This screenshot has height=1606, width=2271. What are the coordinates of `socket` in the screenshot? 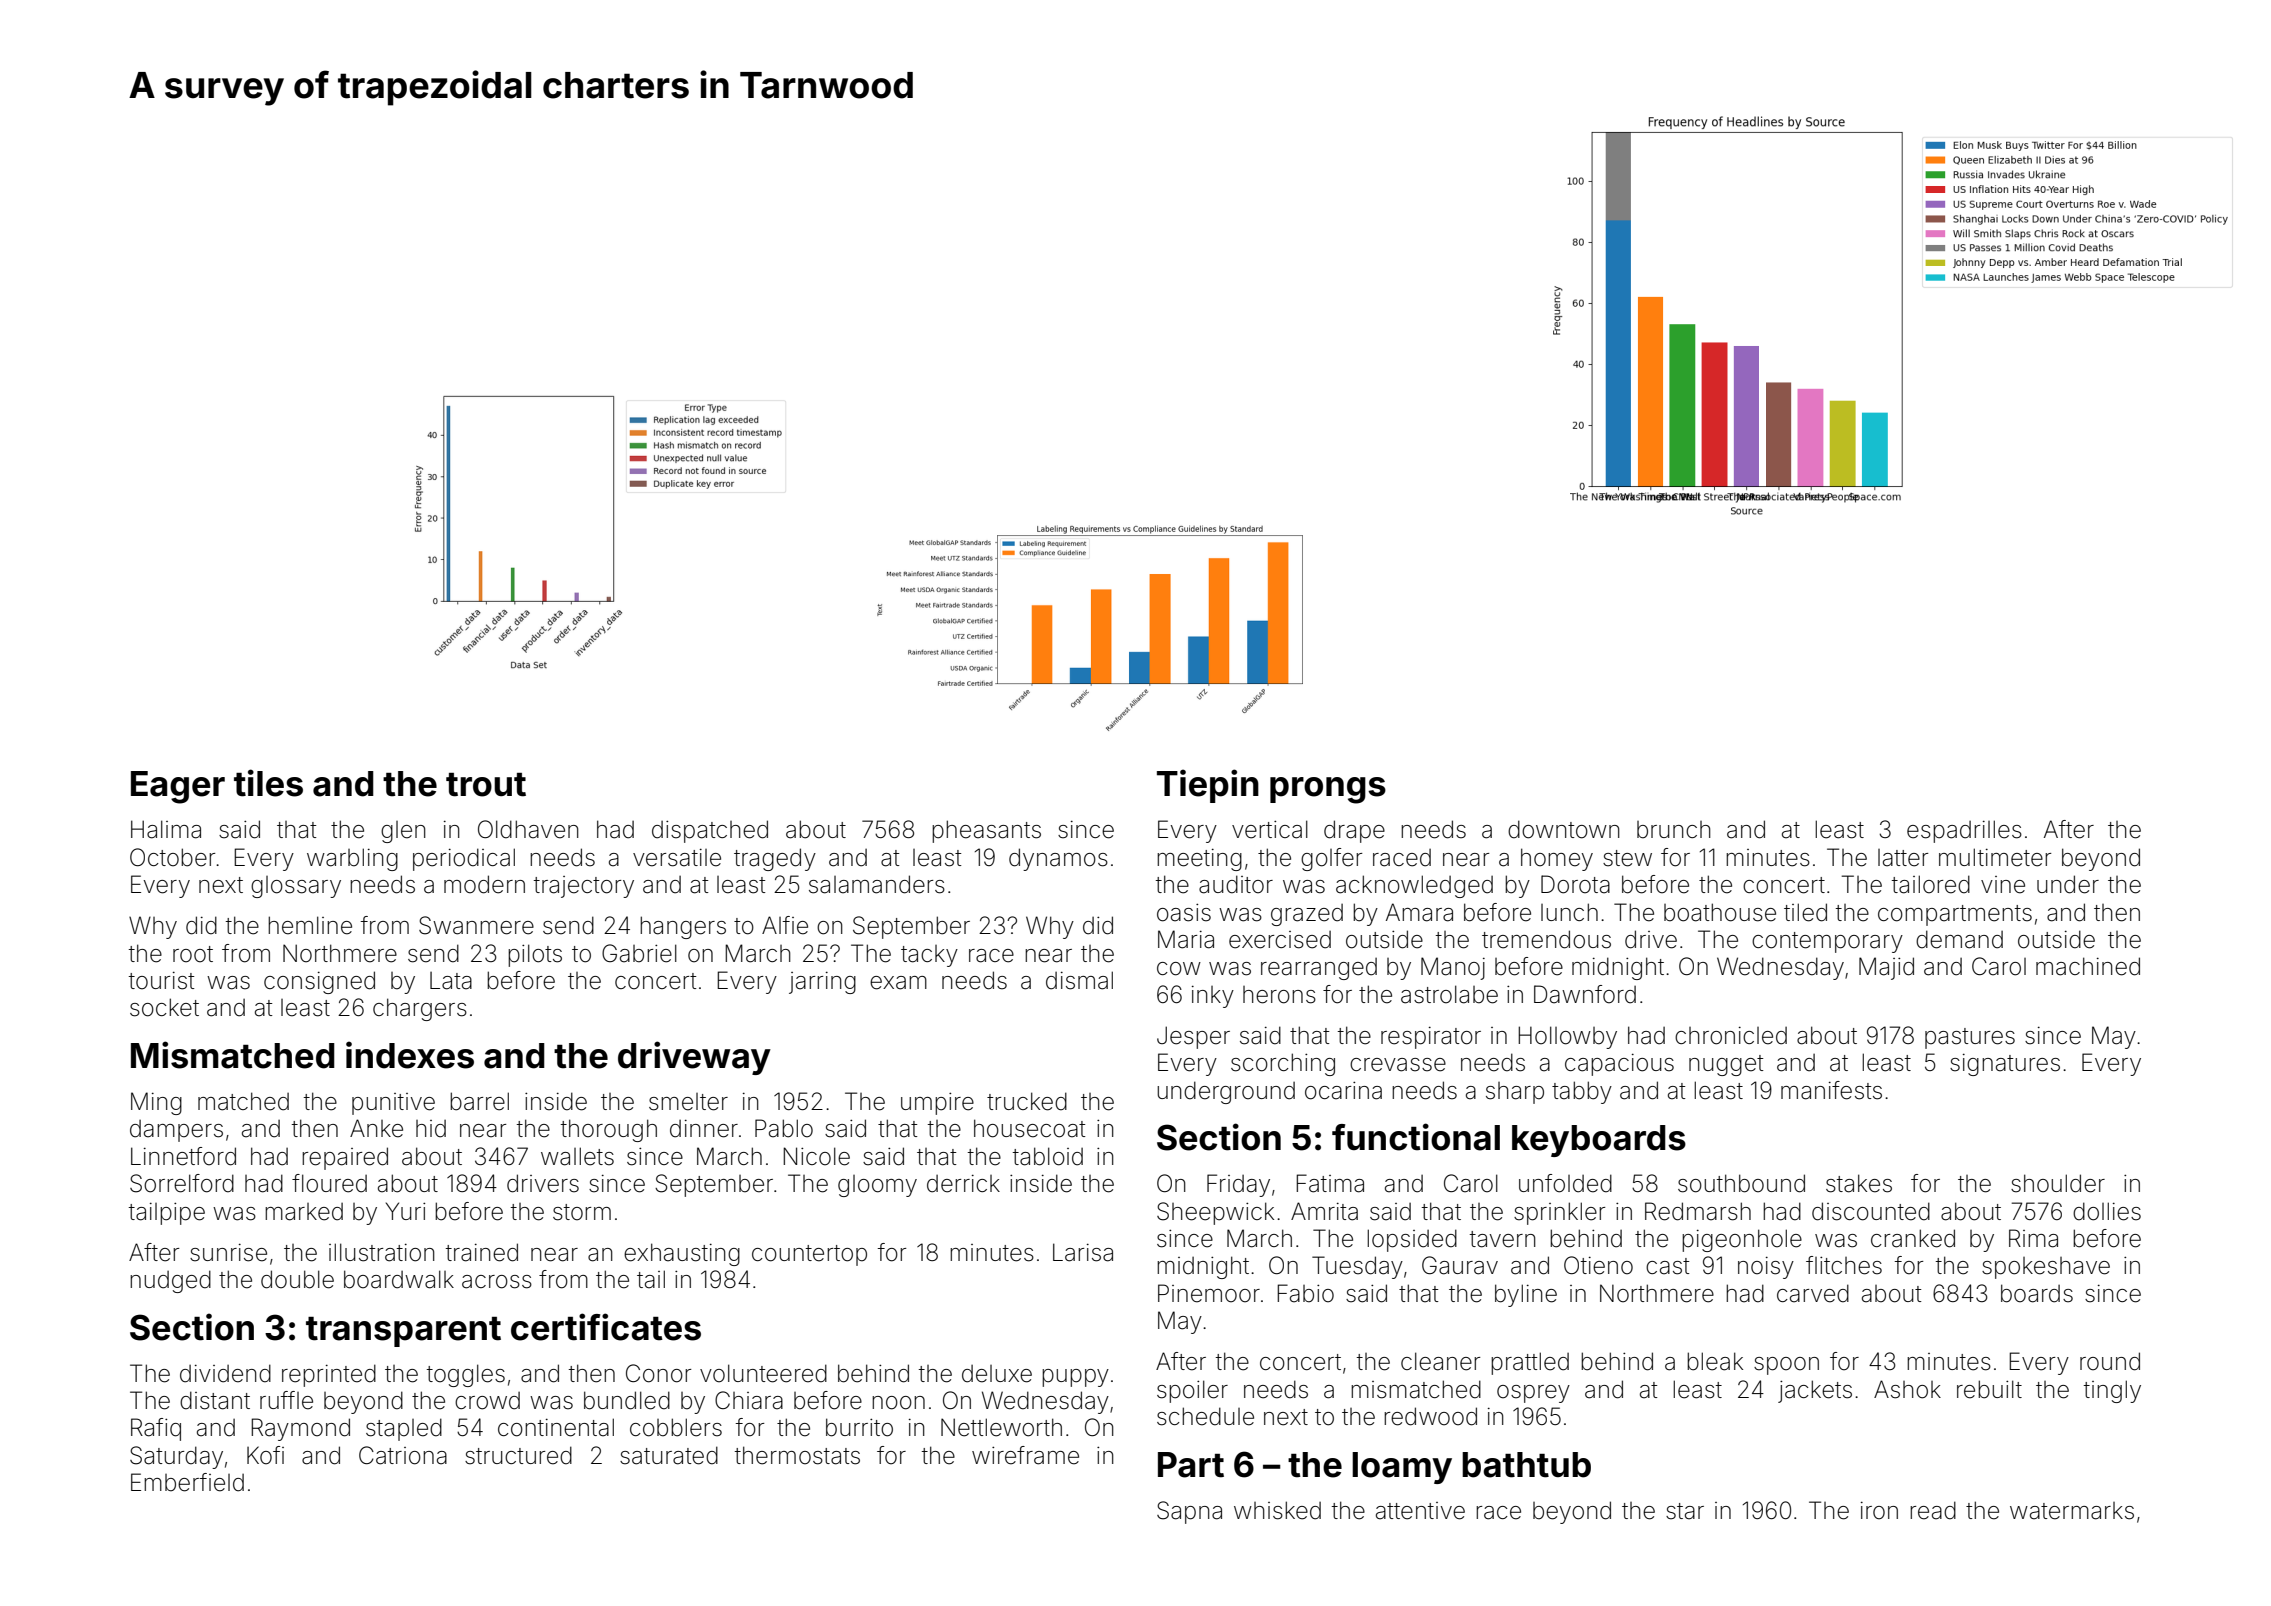 It's located at (164, 1007).
